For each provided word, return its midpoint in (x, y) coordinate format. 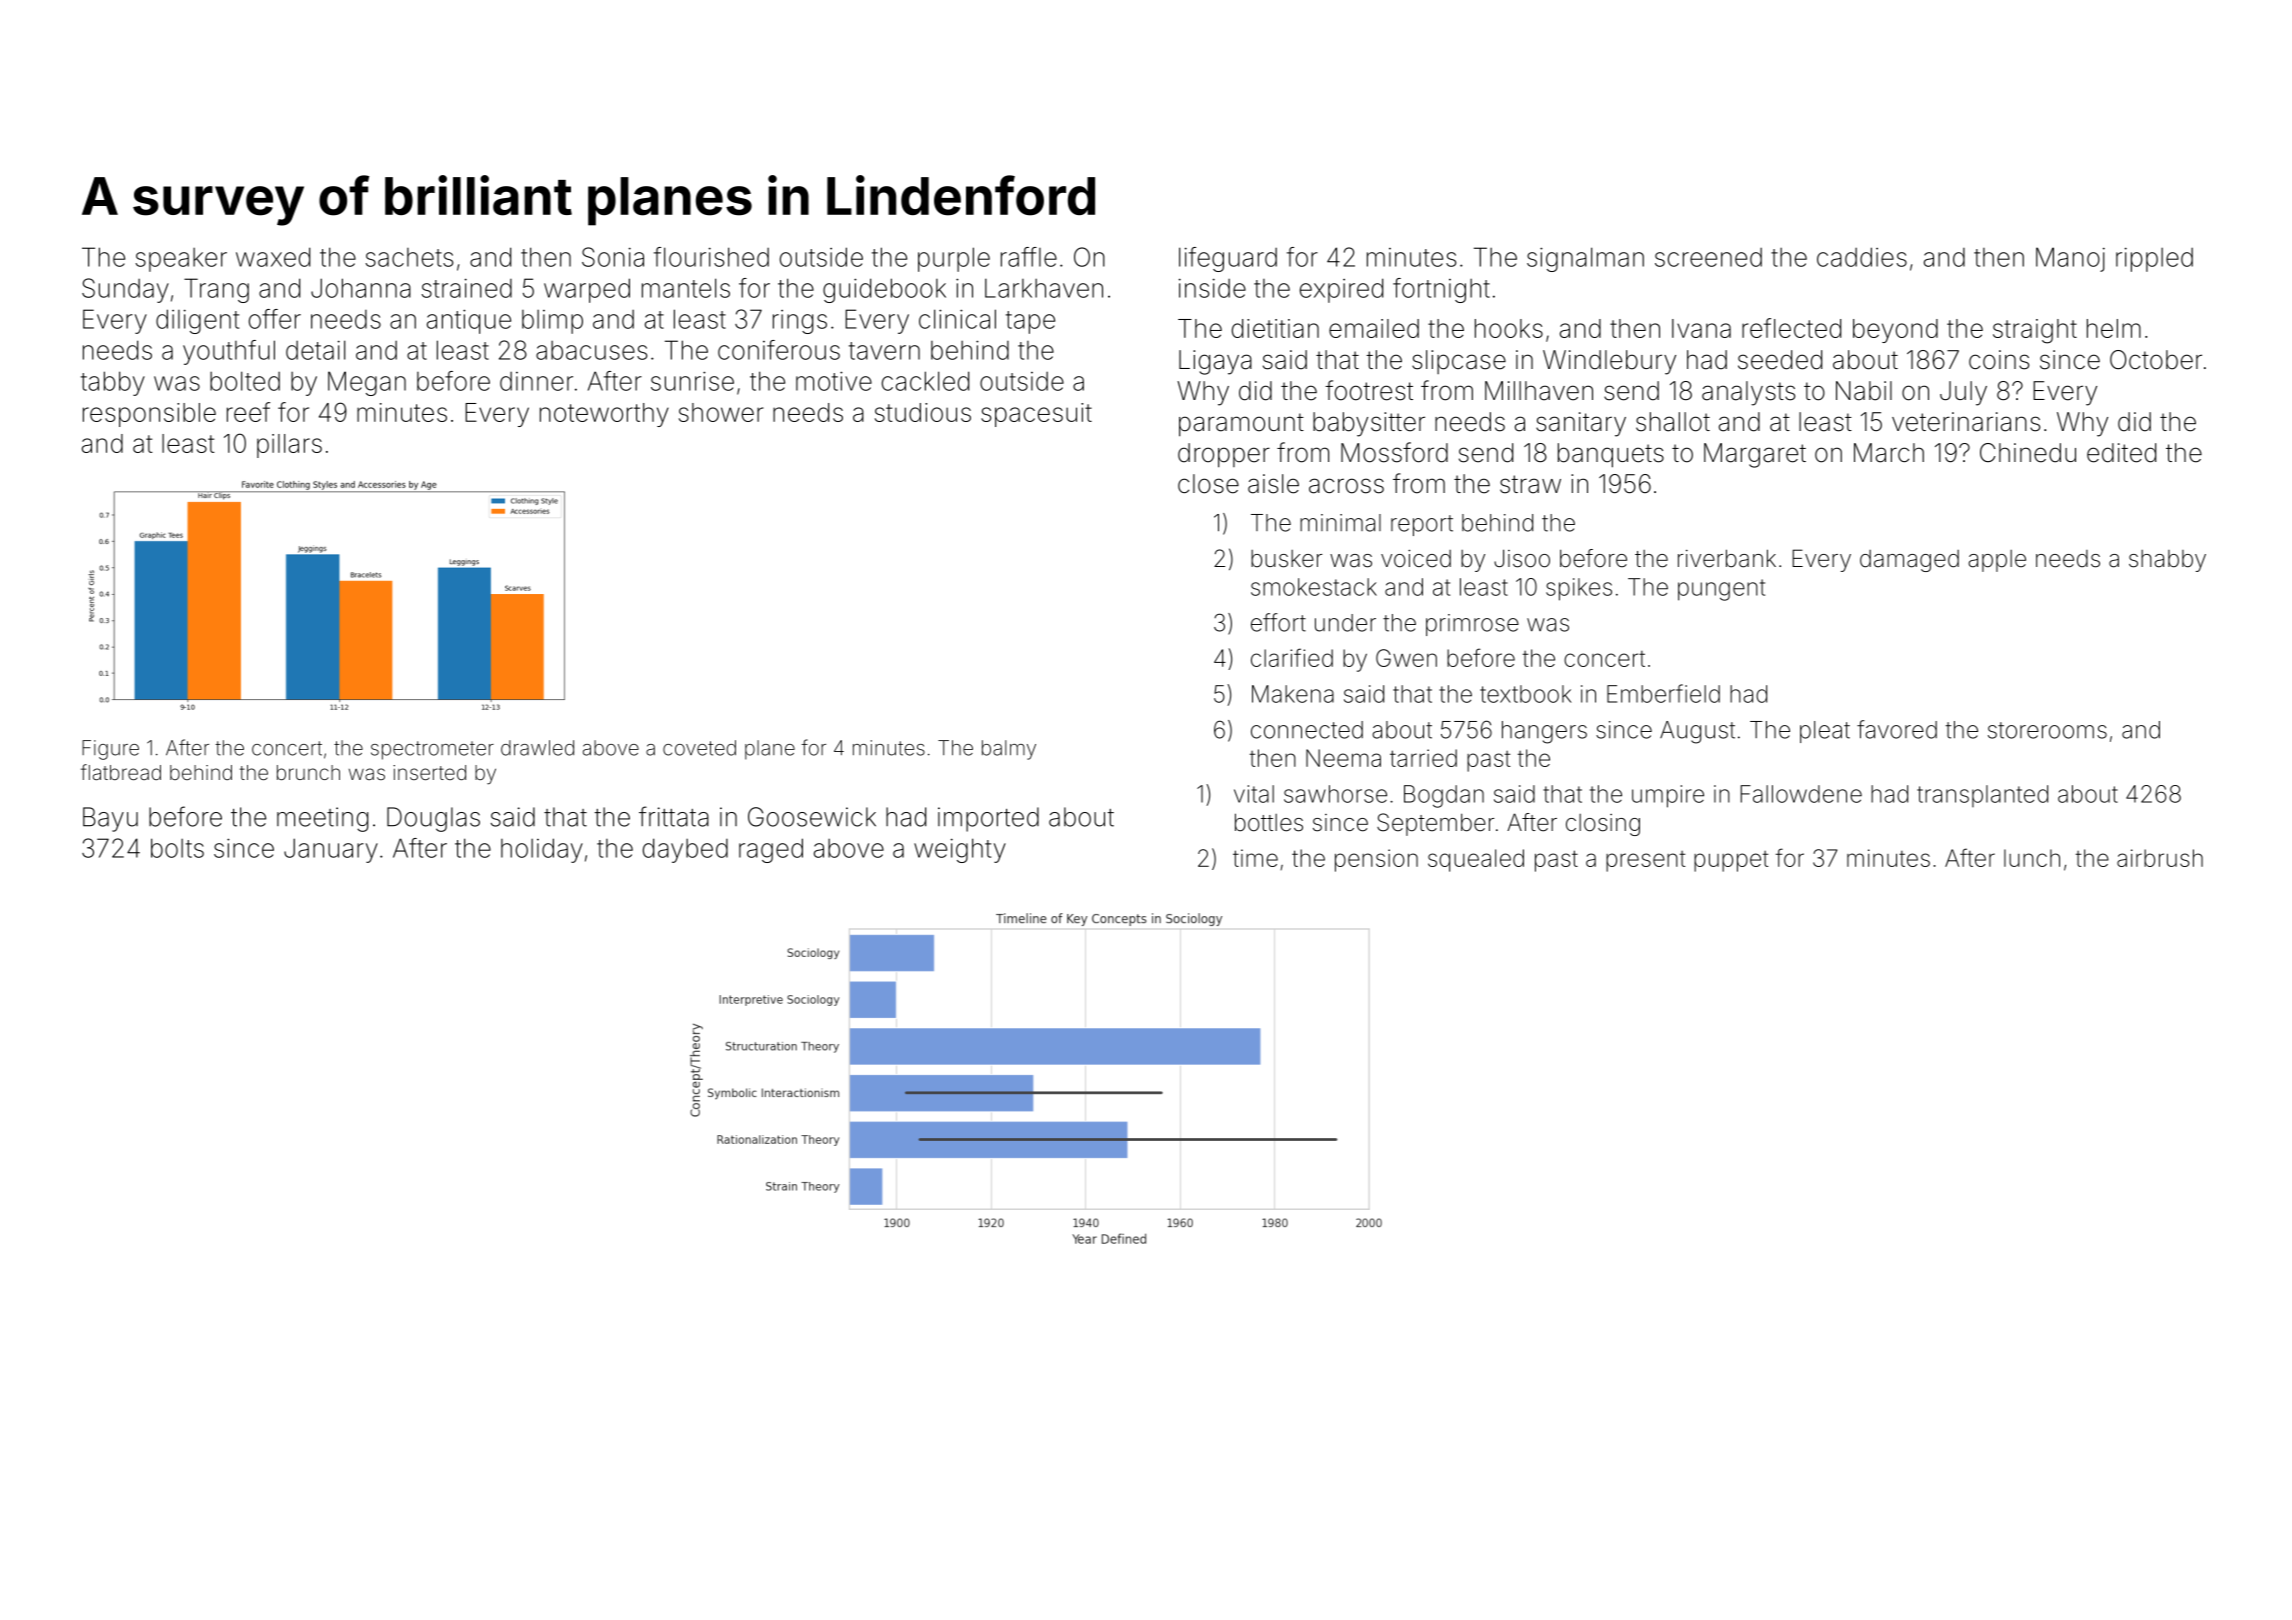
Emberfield (1663, 693)
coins (1999, 360)
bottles (1269, 822)
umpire (1668, 796)
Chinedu (2028, 453)
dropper (1224, 455)
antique (469, 321)
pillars (289, 446)
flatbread (121, 772)
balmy (1009, 750)
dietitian (1275, 328)
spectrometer (432, 750)
